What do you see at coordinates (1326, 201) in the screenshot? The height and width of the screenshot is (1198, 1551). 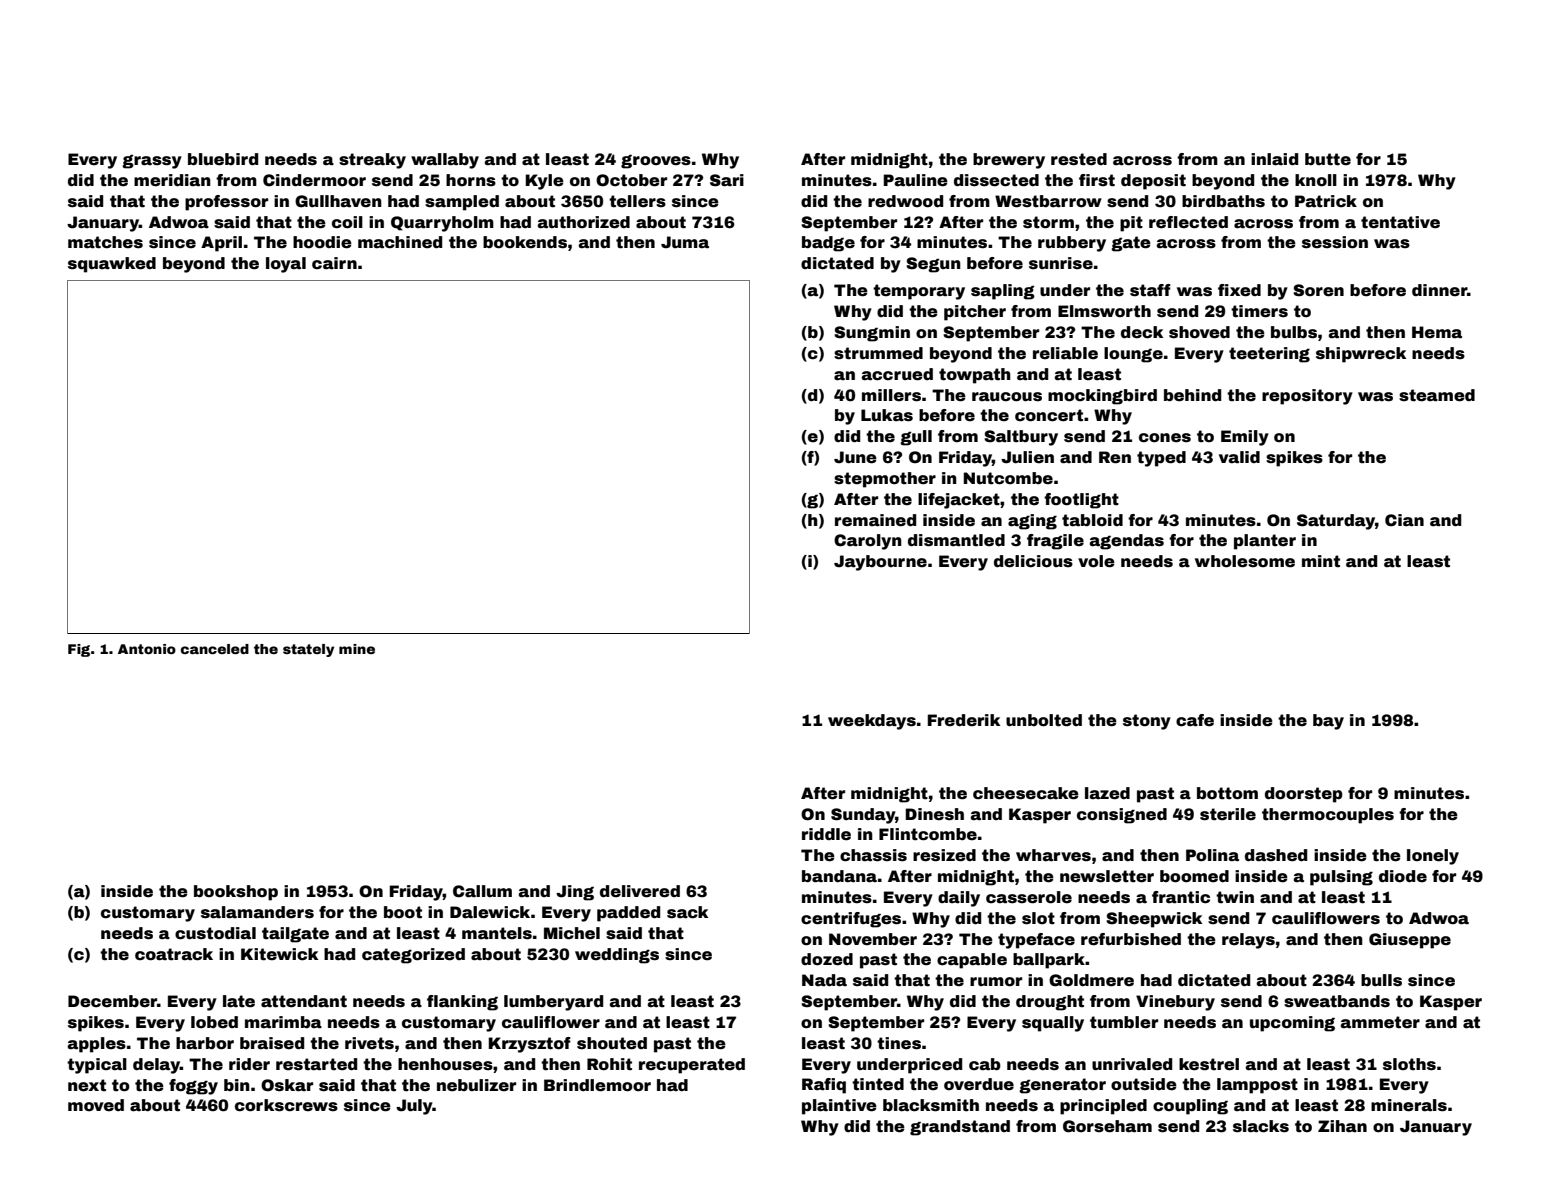 I see `Patrick` at bounding box center [1326, 201].
